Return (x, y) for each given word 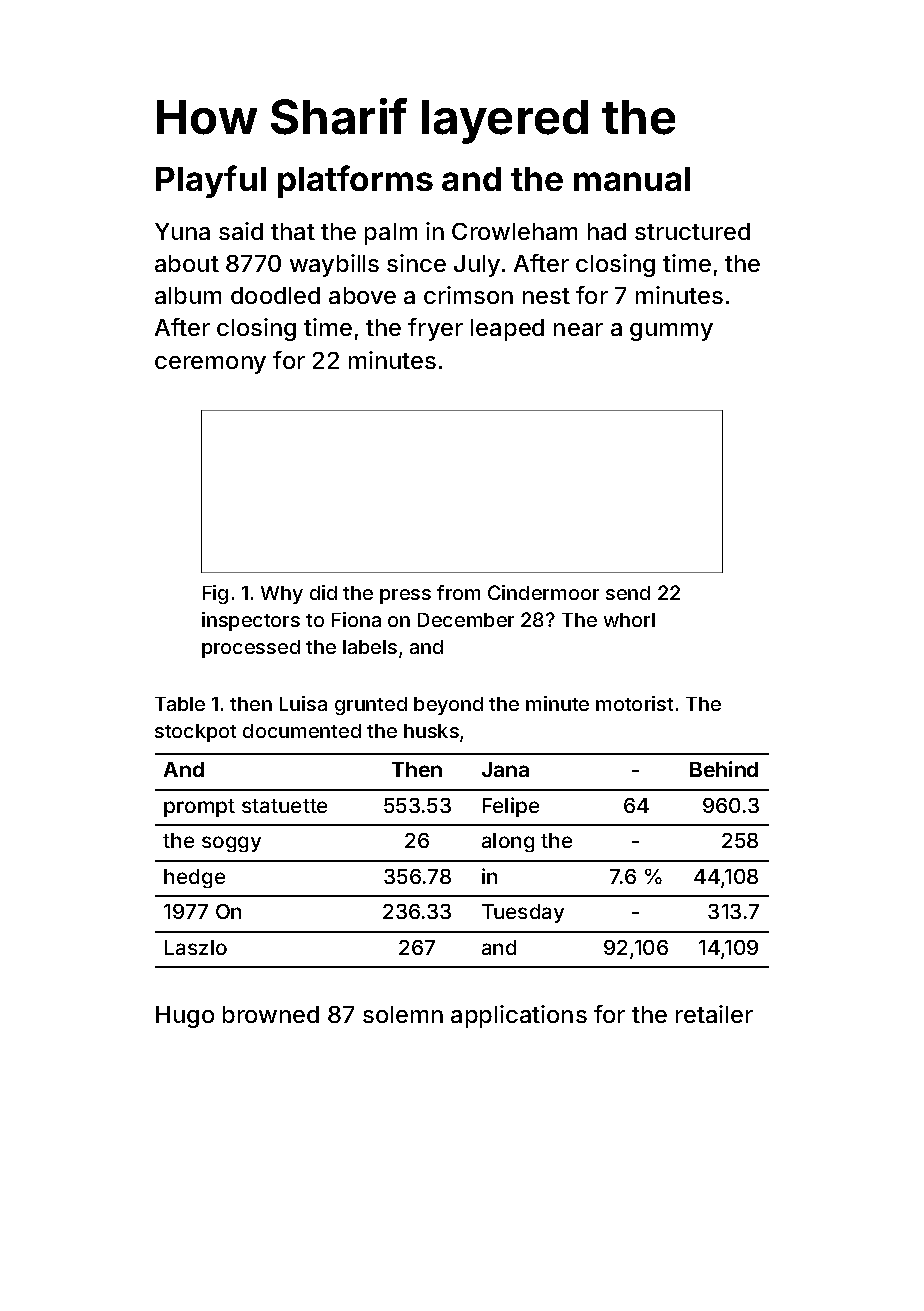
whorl (629, 620)
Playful (211, 181)
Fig (215, 594)
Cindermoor (543, 592)
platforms (355, 181)
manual (632, 179)
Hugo (185, 1017)
